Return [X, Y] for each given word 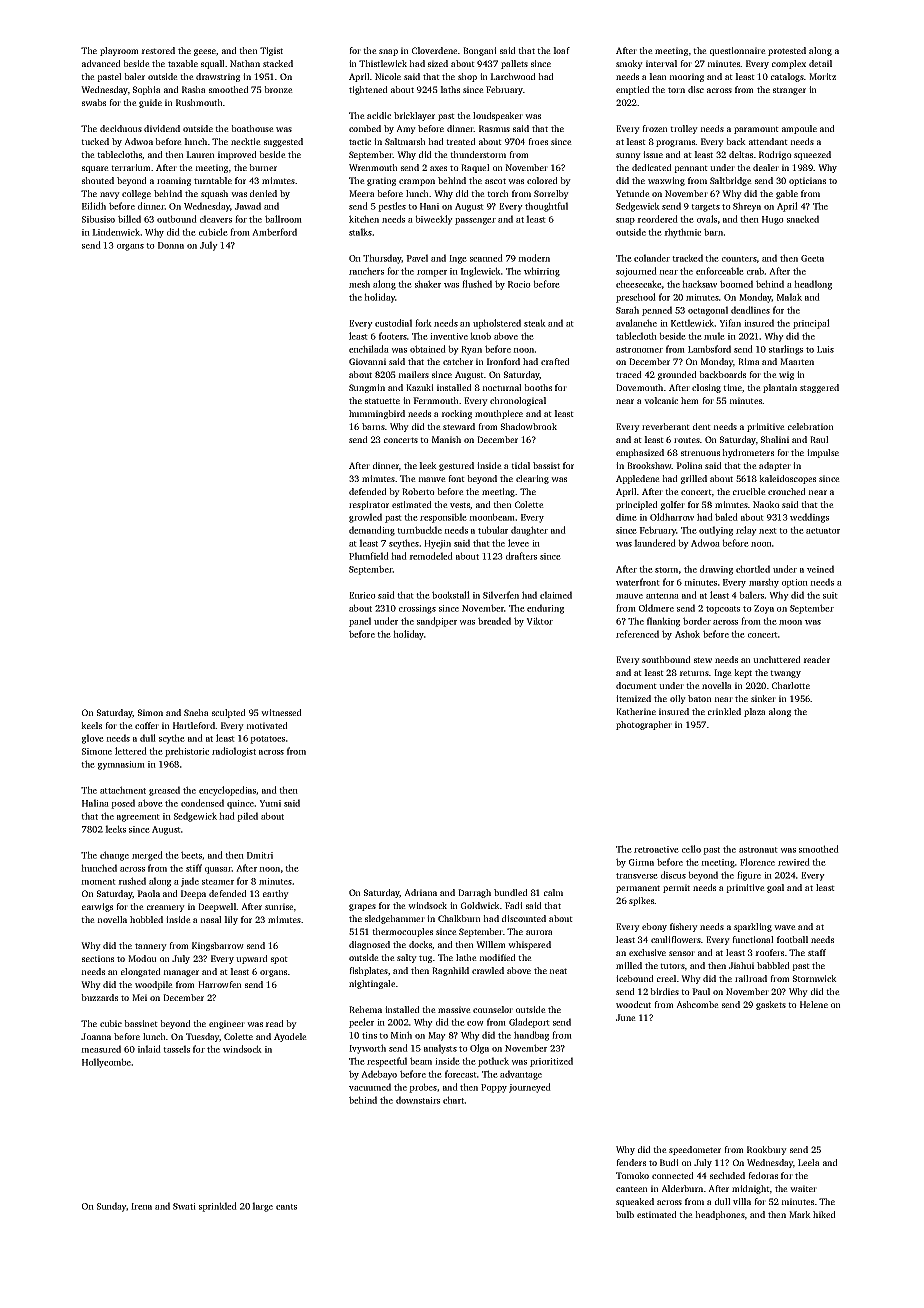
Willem [491, 944]
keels [91, 725]
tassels [176, 1049]
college [136, 194]
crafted [555, 361]
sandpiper [437, 622]
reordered [657, 219]
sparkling [753, 927]
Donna [171, 245]
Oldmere [656, 608]
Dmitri [260, 855]
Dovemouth [639, 387]
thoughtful [546, 207]
